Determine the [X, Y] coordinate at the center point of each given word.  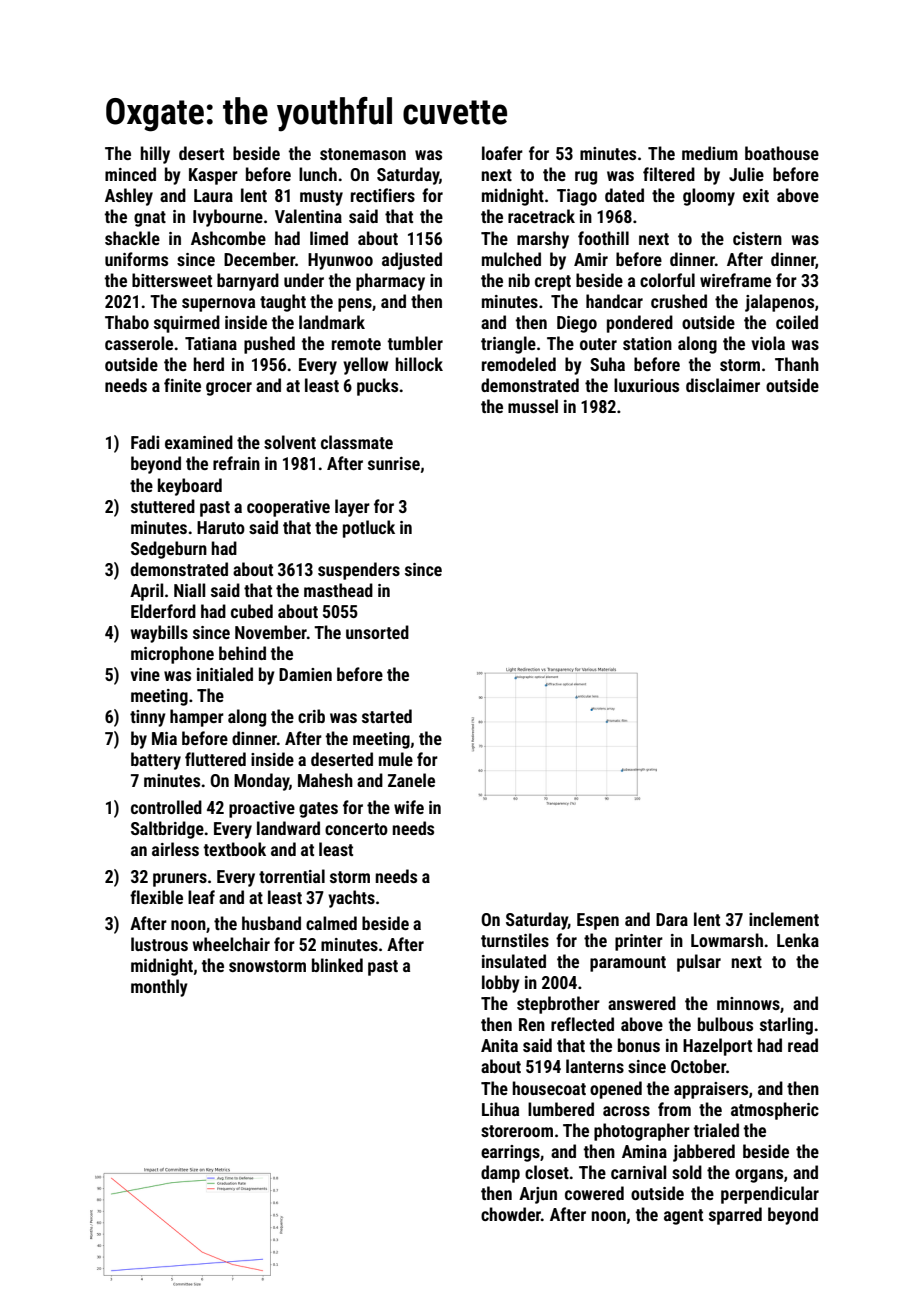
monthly [159, 988]
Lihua [500, 1109]
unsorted [377, 632]
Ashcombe [228, 238]
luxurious [646, 385]
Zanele [411, 780]
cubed [252, 611]
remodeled [519, 364]
